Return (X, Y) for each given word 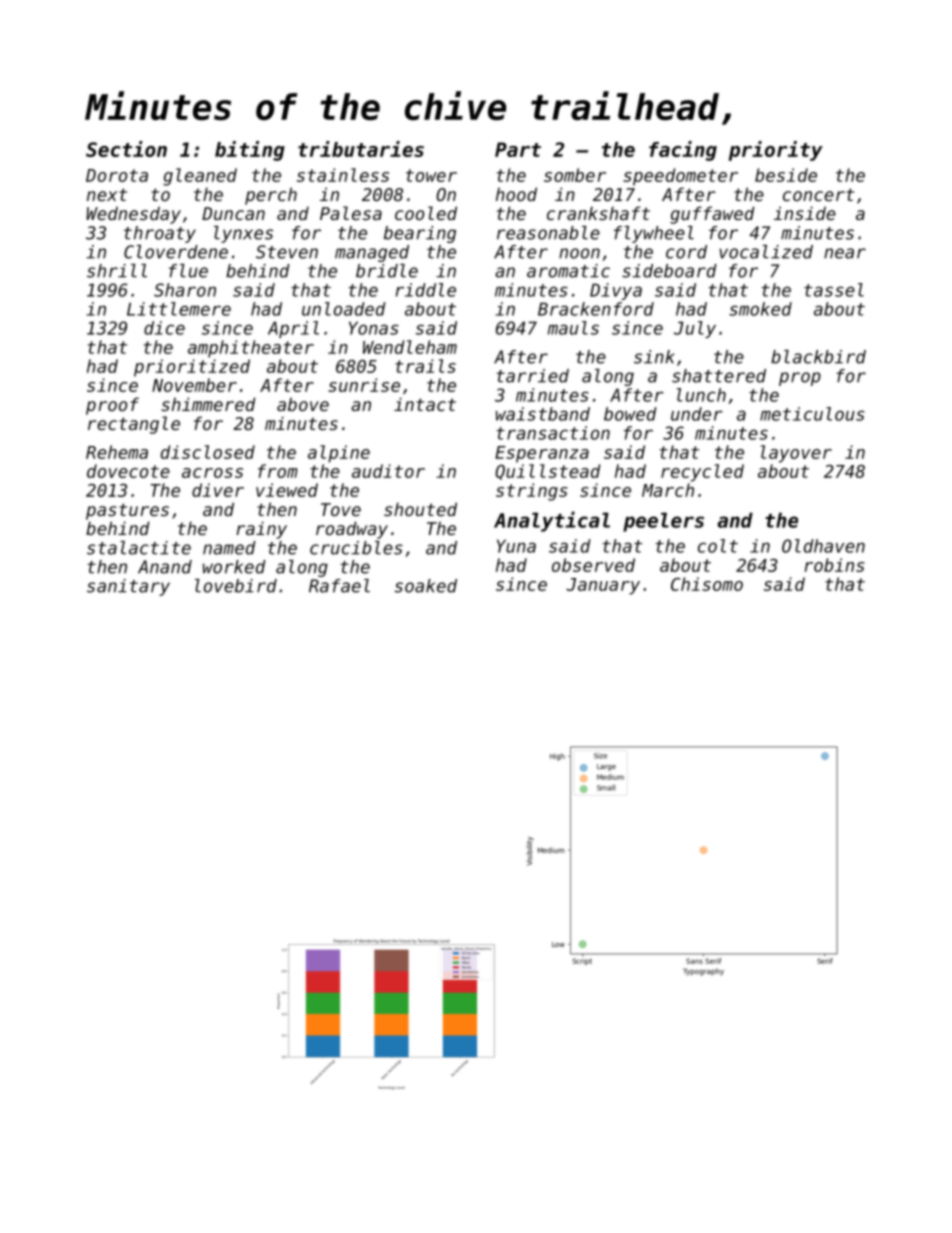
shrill (117, 271)
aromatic (568, 271)
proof (112, 406)
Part (518, 149)
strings (532, 492)
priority (776, 151)
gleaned (200, 177)
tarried (533, 376)
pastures (127, 511)
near (845, 253)
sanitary (128, 587)
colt (718, 546)
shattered (719, 376)
